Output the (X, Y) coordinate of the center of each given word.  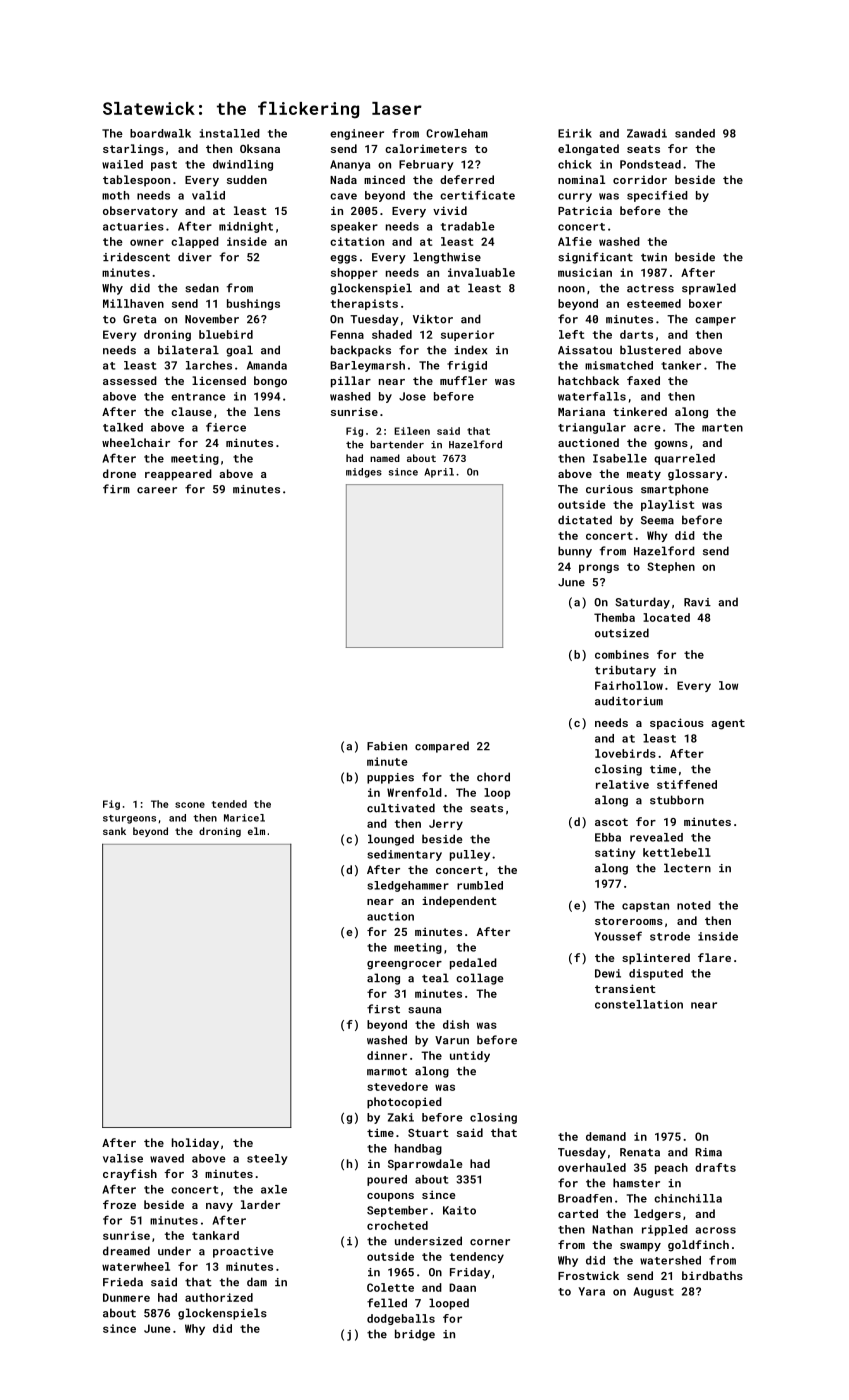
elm (256, 831)
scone (190, 805)
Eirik (575, 133)
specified (657, 196)
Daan (462, 1287)
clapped (195, 242)
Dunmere (126, 1297)
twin (654, 257)
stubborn (677, 800)
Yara (591, 1291)
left (571, 334)
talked (123, 427)
